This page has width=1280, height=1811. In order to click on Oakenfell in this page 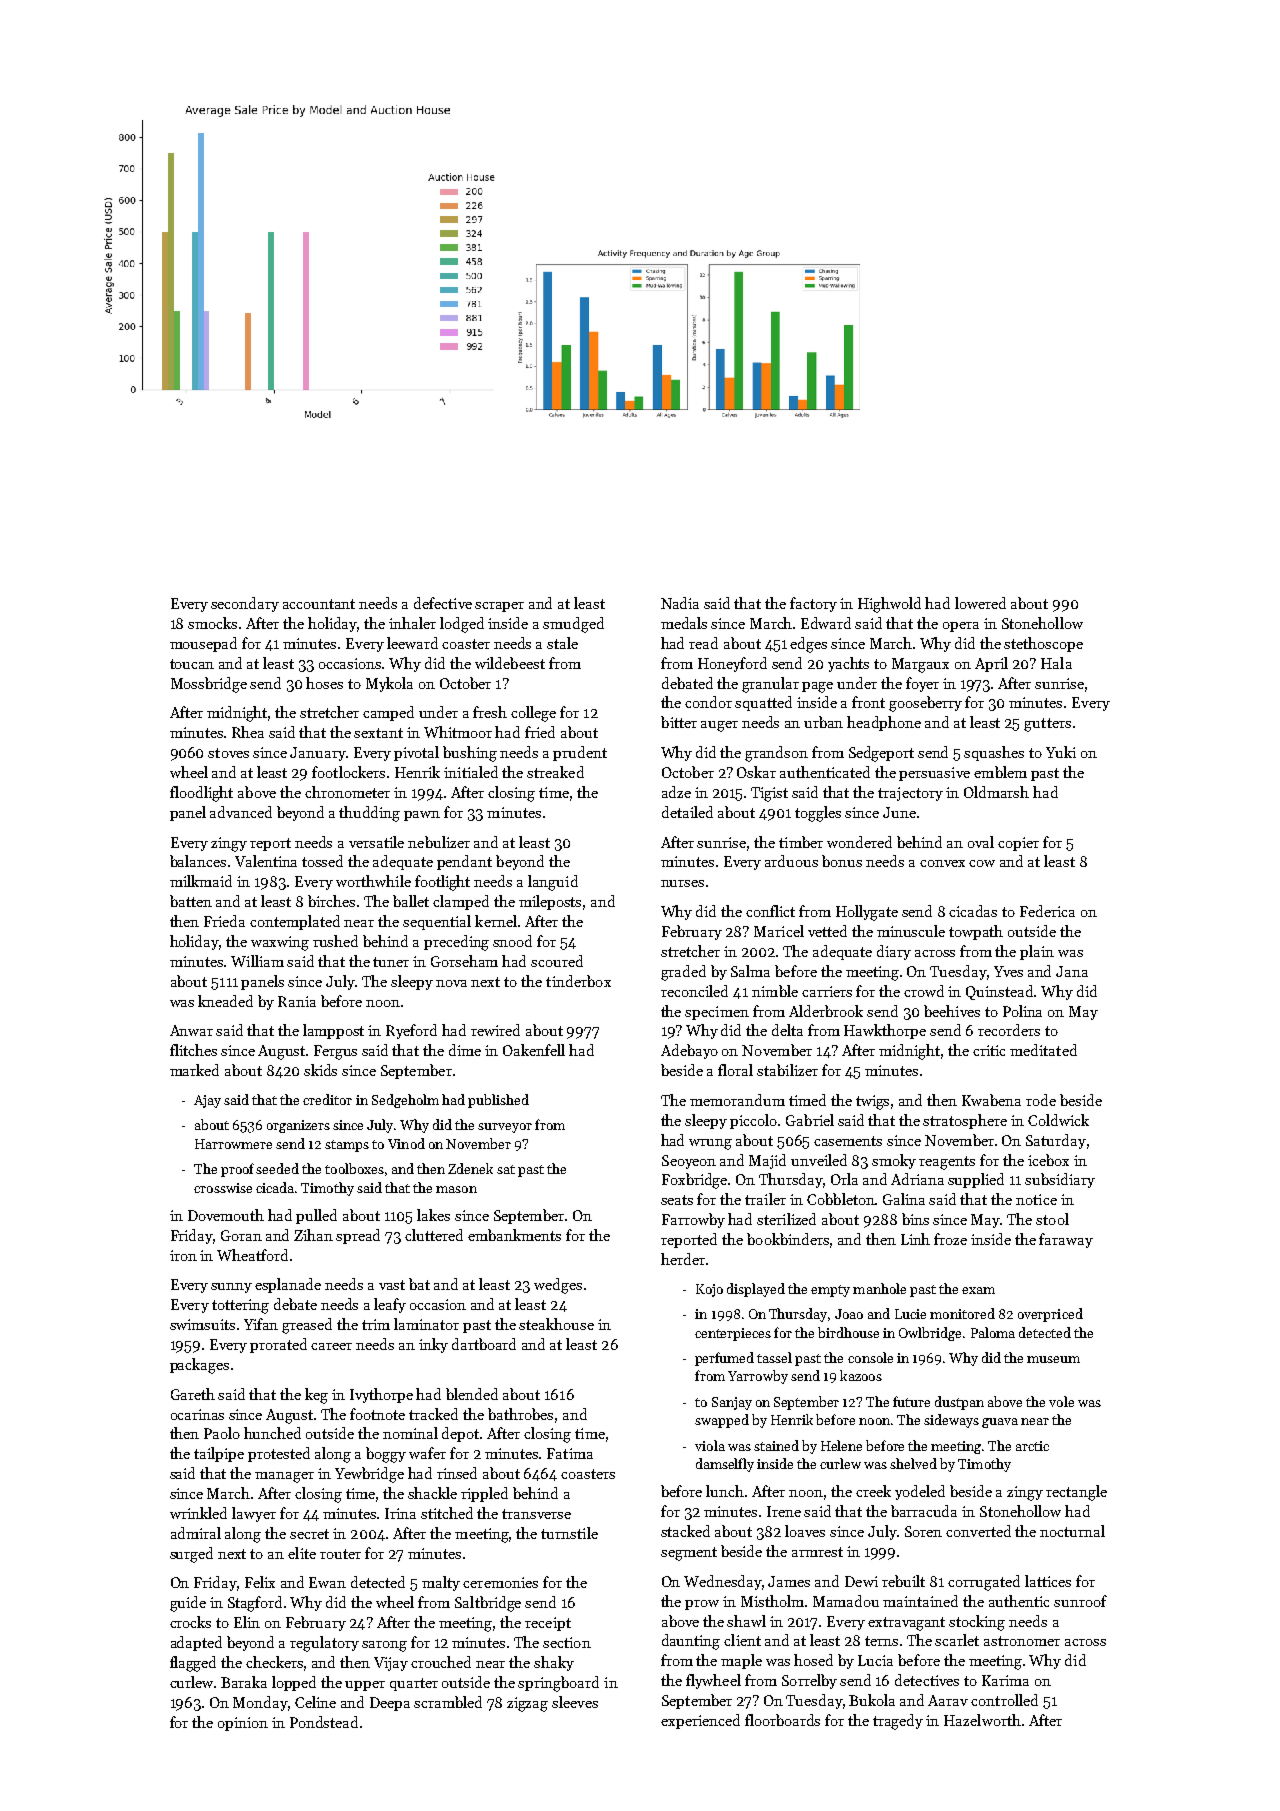, I will do `click(534, 1050)`.
